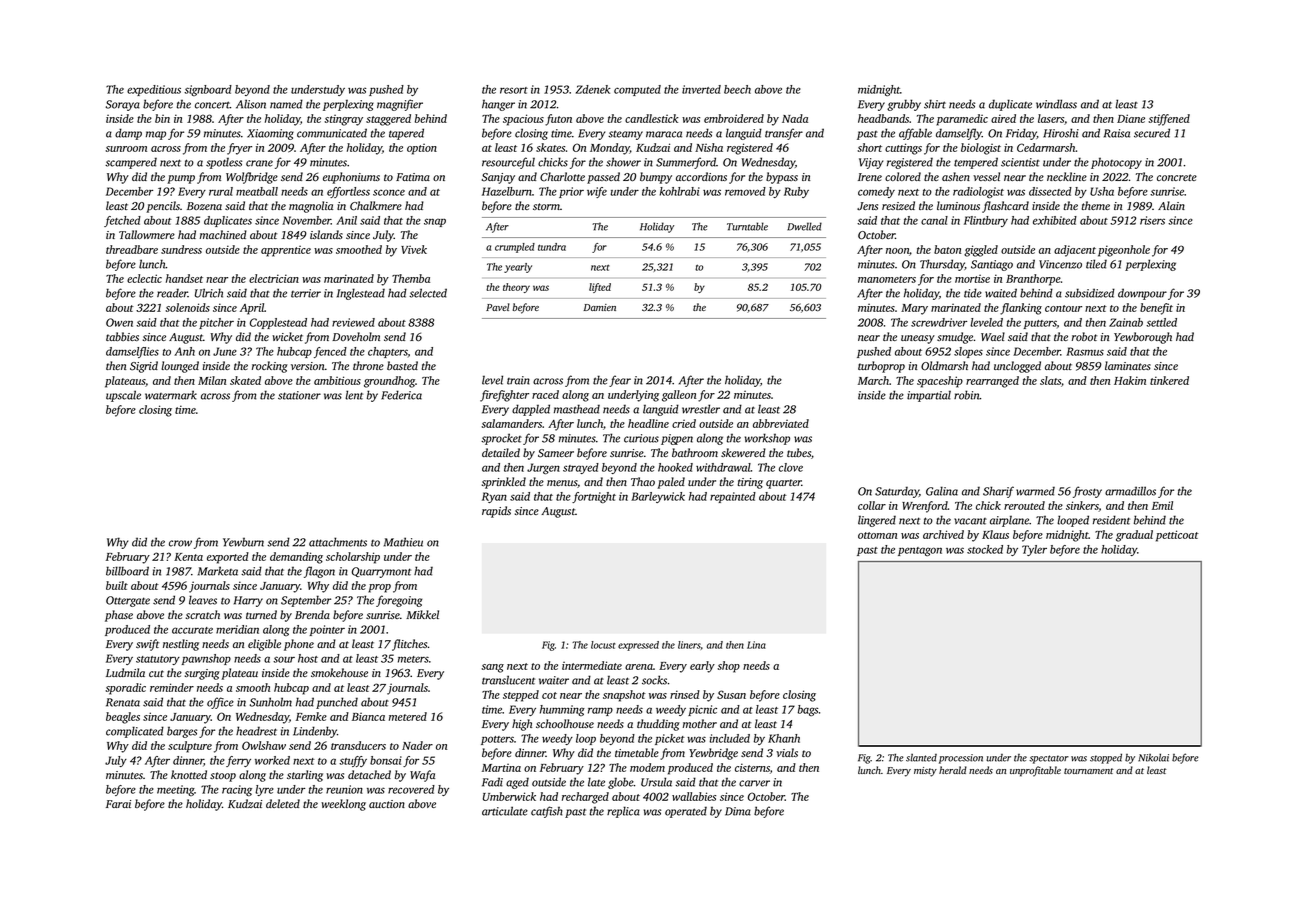 Image resolution: width=1308 pixels, height=924 pixels. I want to click on lifted, so click(600, 288).
